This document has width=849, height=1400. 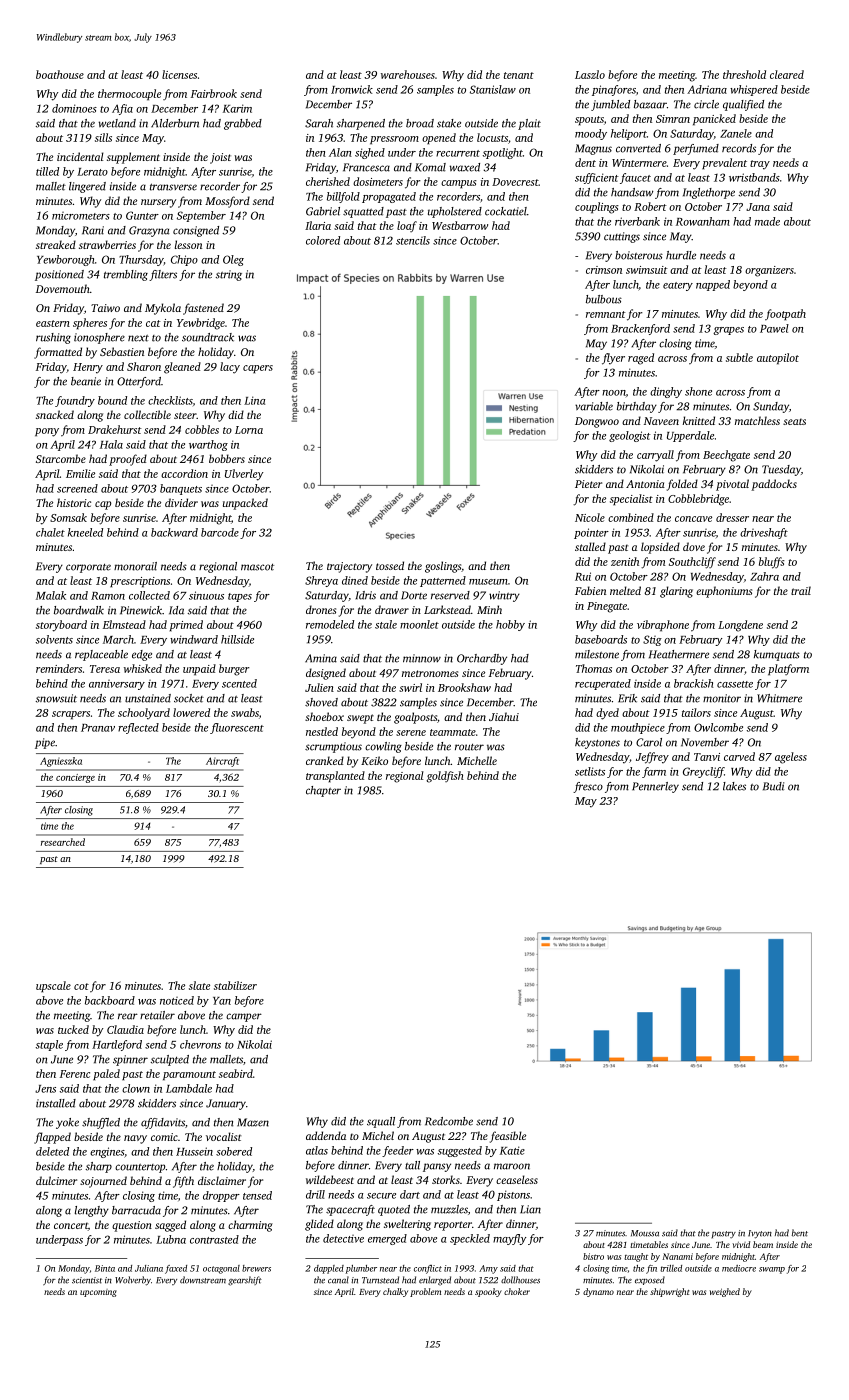 I want to click on swimsuit, so click(x=647, y=270).
